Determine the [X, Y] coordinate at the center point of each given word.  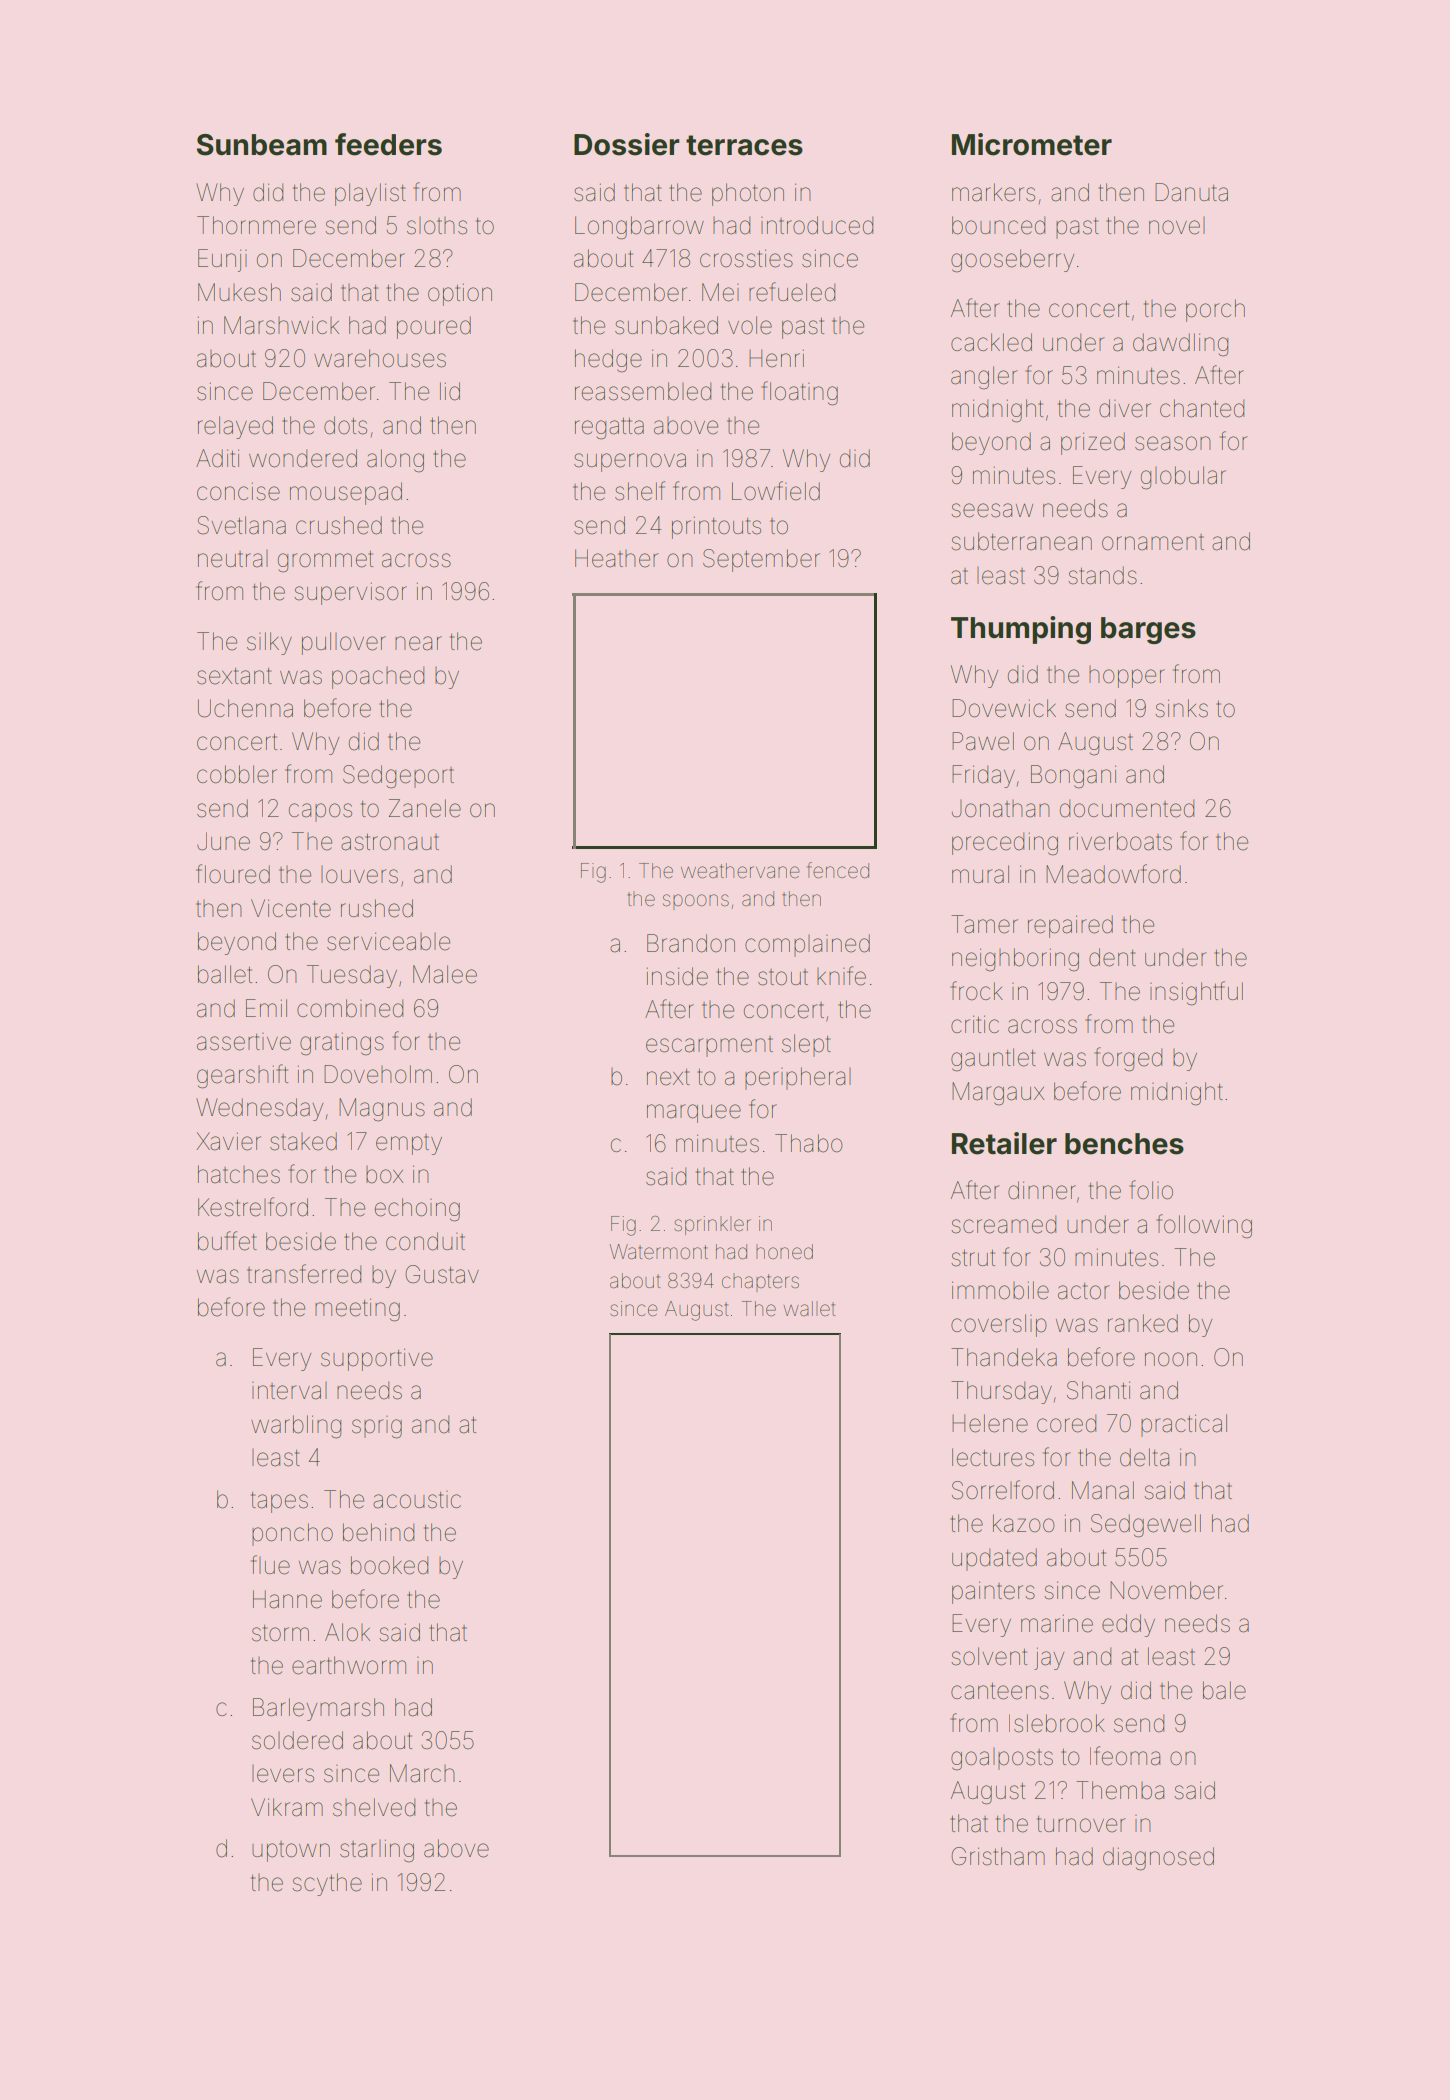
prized [1093, 443]
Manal [1103, 1490]
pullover [344, 643]
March [422, 1773]
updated [994, 1559]
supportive [377, 1359]
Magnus [382, 1110]
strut [973, 1258]
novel [1177, 226]
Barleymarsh [318, 1709]
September [761, 560]
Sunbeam [262, 145]
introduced [817, 225]
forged [1128, 1059]
